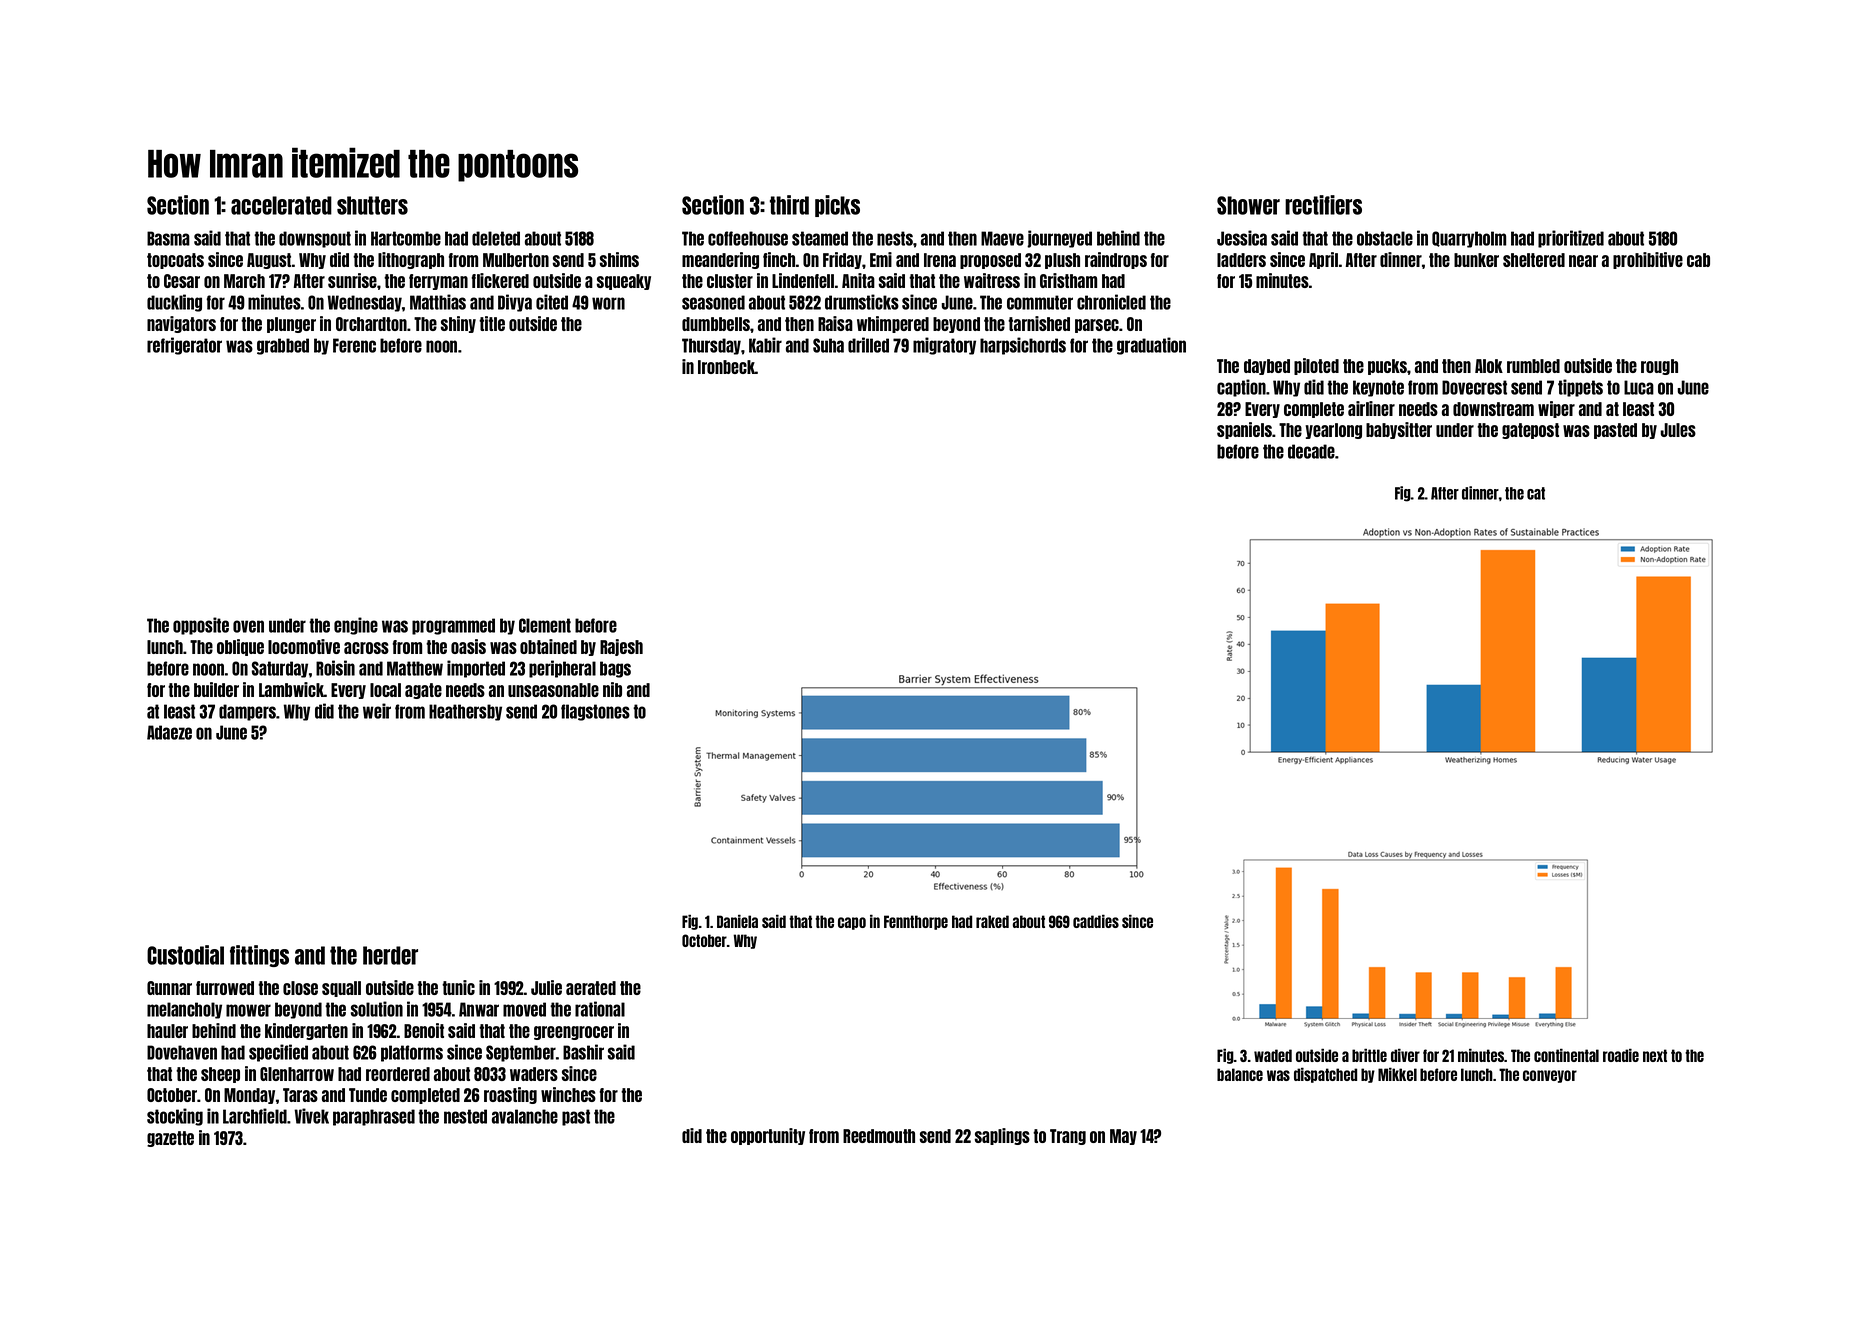 Image resolution: width=1870 pixels, height=1322 pixels. What do you see at coordinates (1550, 1076) in the screenshot?
I see `conveyor` at bounding box center [1550, 1076].
